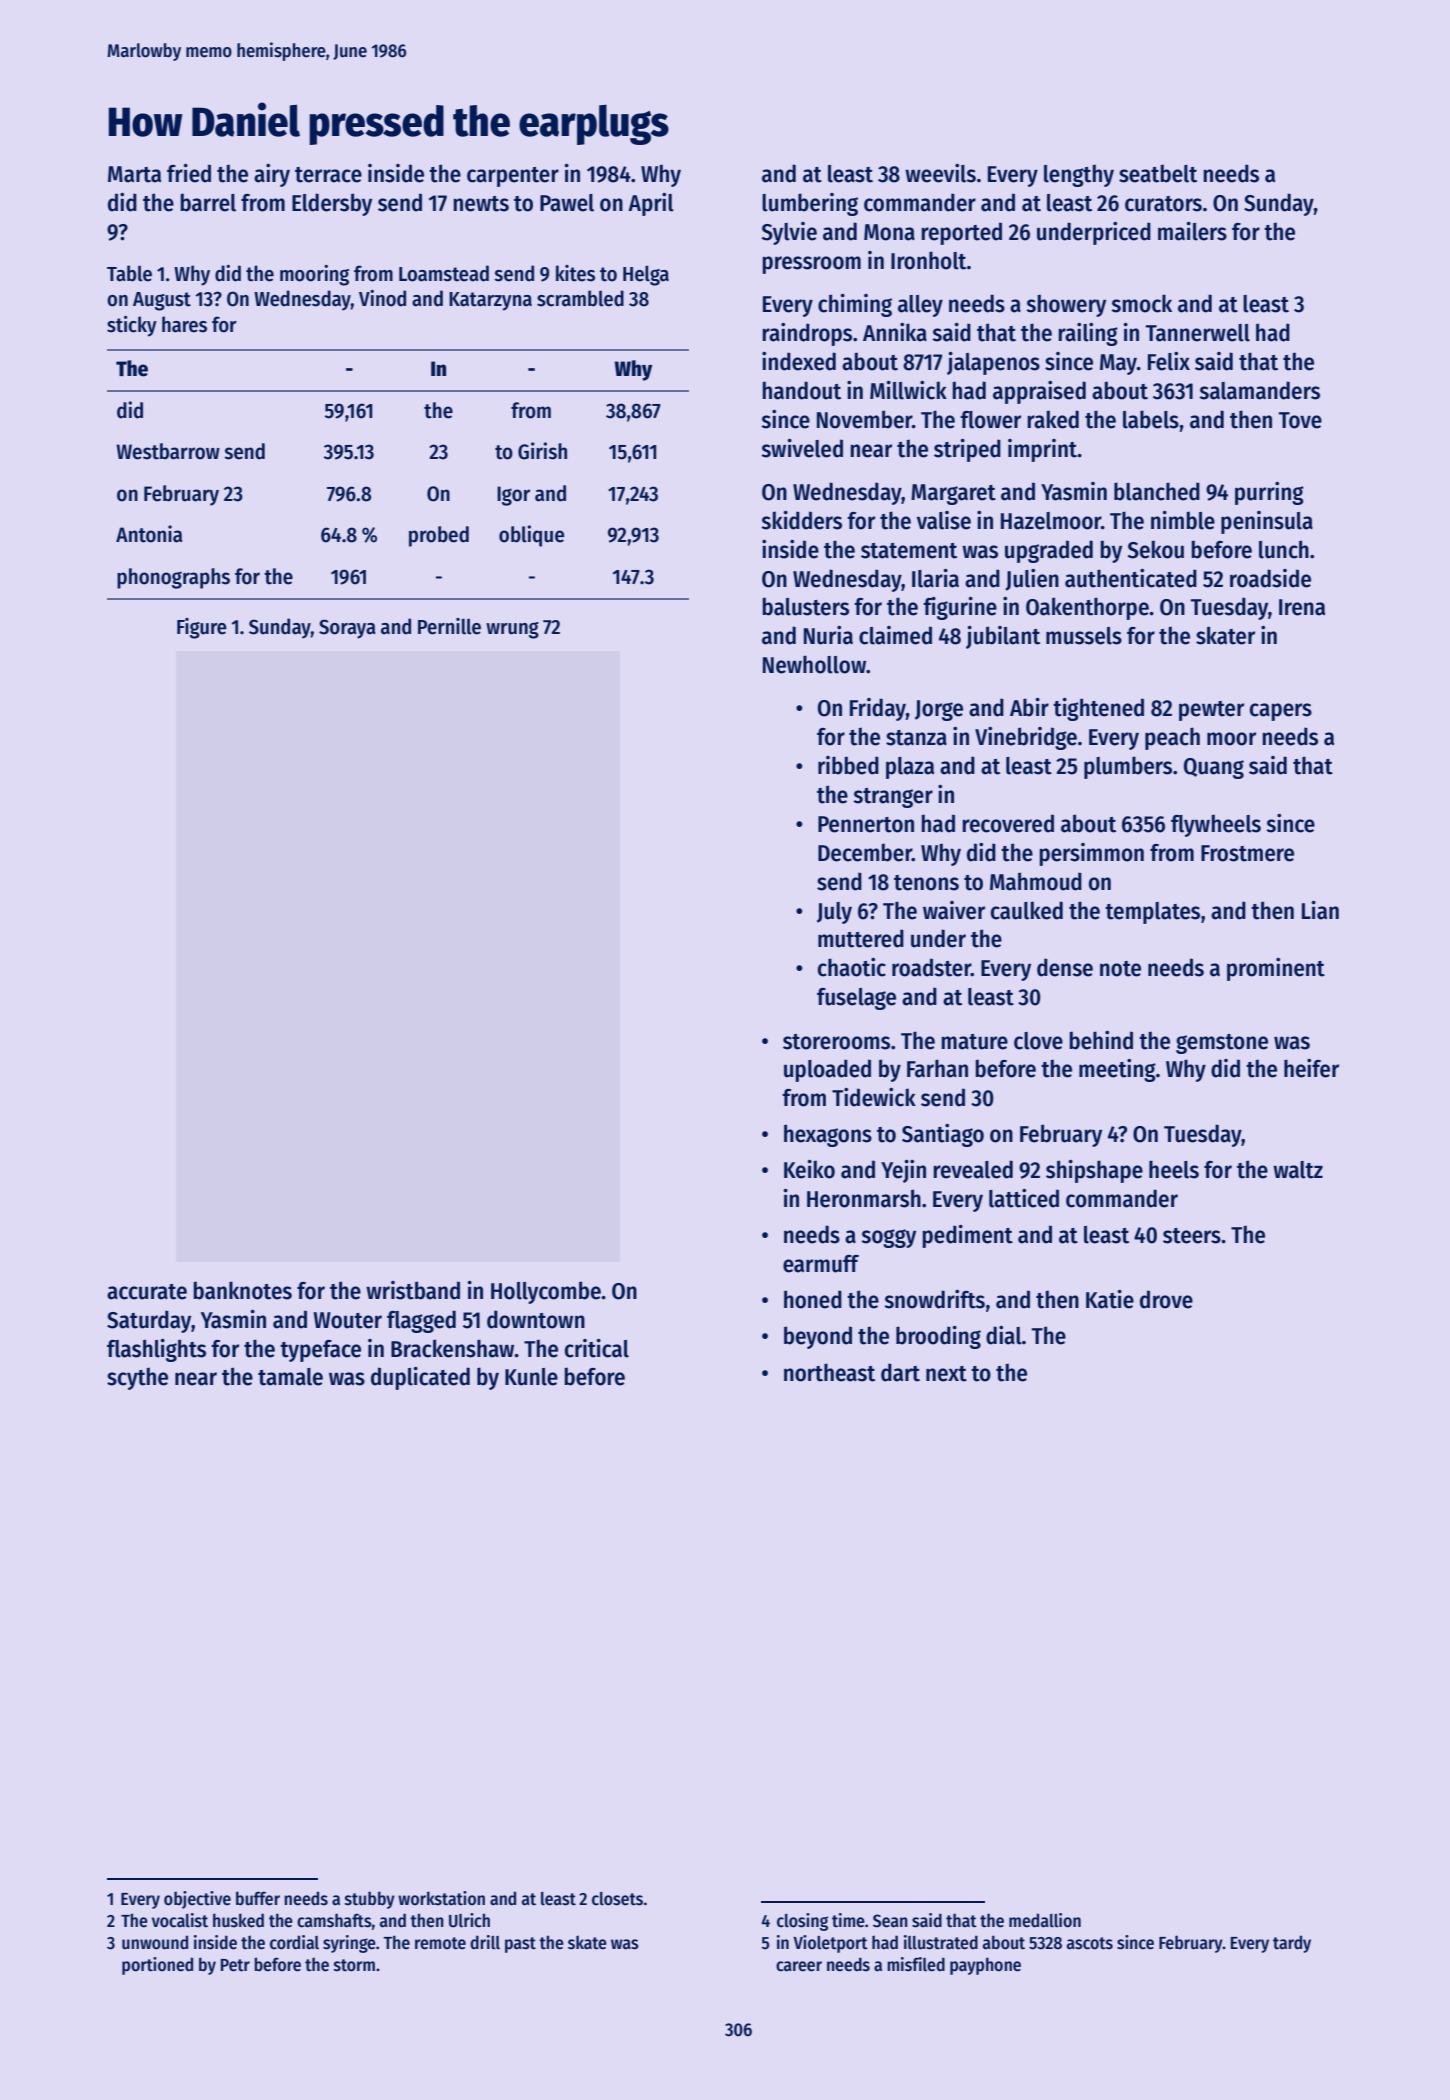  I want to click on Figure, so click(202, 628).
